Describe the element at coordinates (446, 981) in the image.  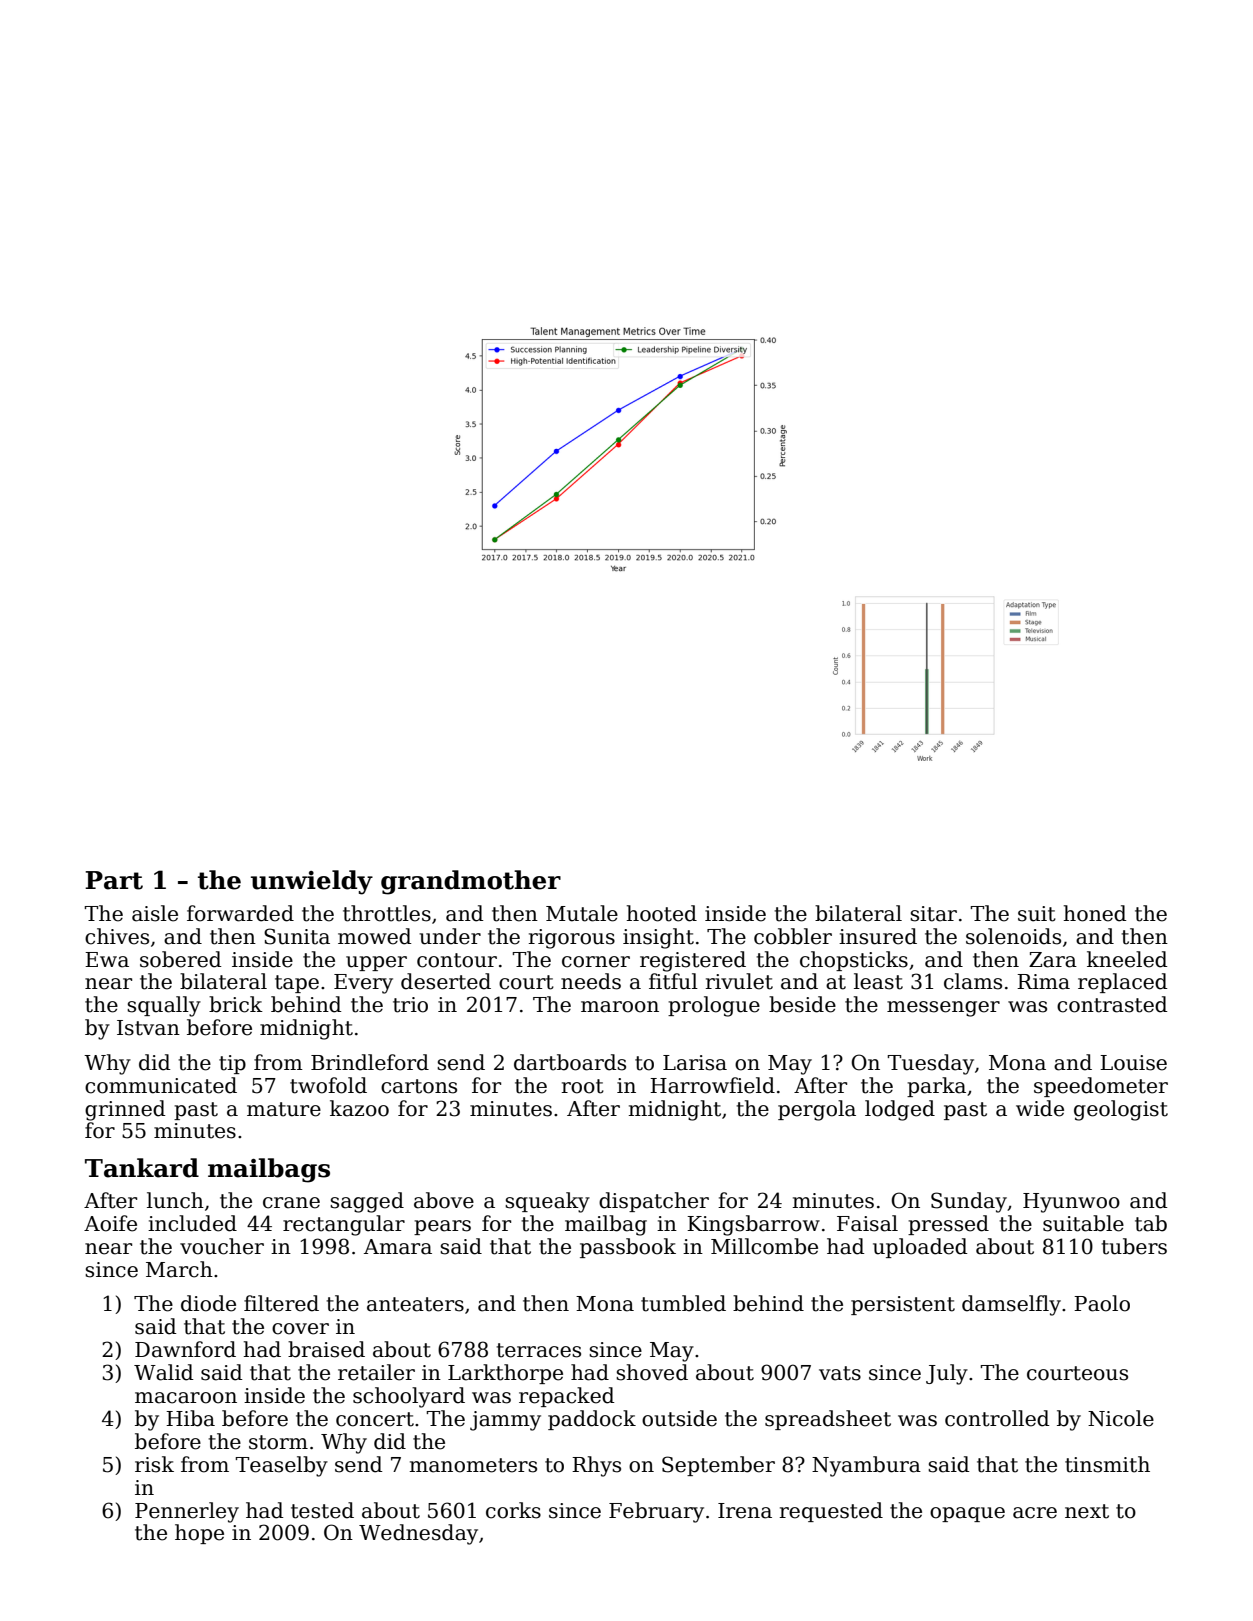
I see `deserted` at that location.
